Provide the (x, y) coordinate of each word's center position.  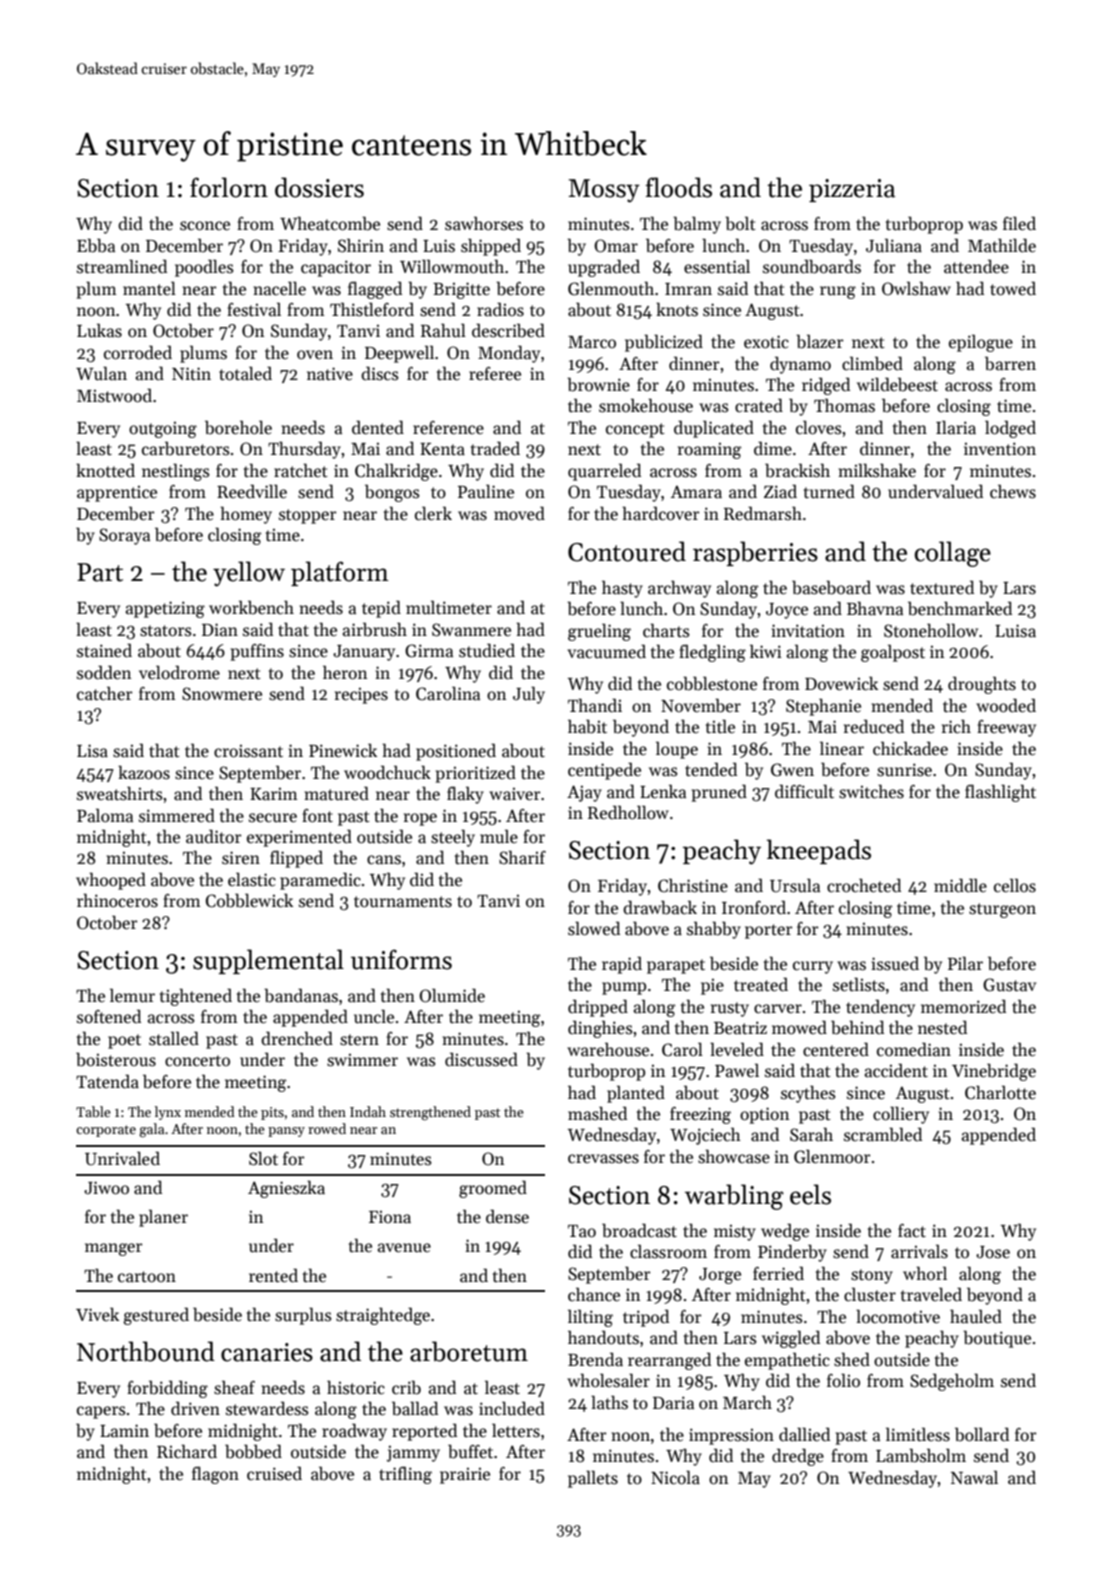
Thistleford (372, 309)
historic (356, 1387)
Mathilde (1002, 245)
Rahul (443, 330)
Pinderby (792, 1253)
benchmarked (960, 608)
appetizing (165, 609)
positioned (456, 752)
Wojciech (705, 1136)
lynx (168, 1113)
